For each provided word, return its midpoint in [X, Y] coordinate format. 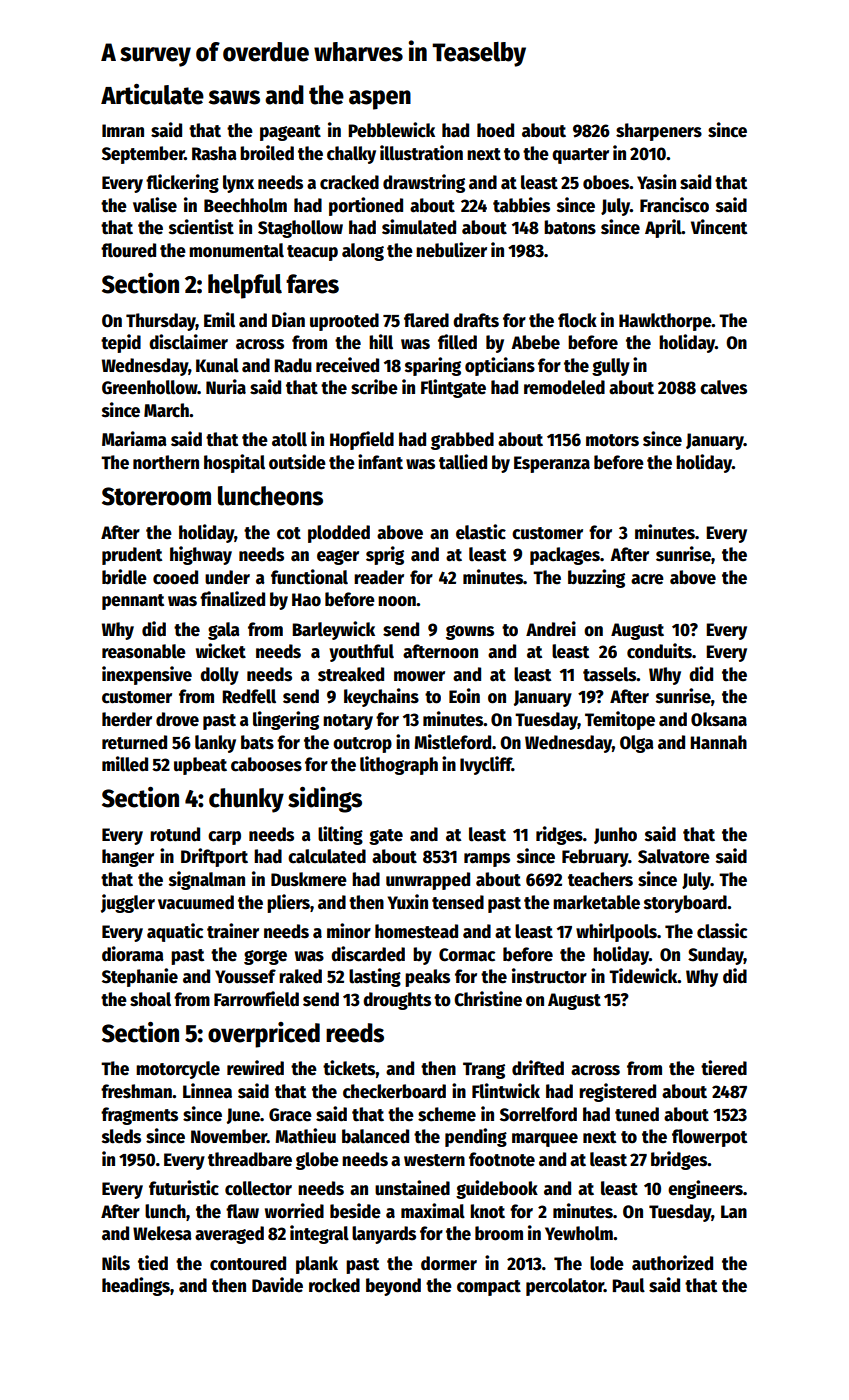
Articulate [152, 94]
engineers [705, 1189]
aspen [380, 100]
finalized [232, 599]
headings [136, 1286]
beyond [393, 1287]
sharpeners [659, 132]
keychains [381, 697]
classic [722, 931]
